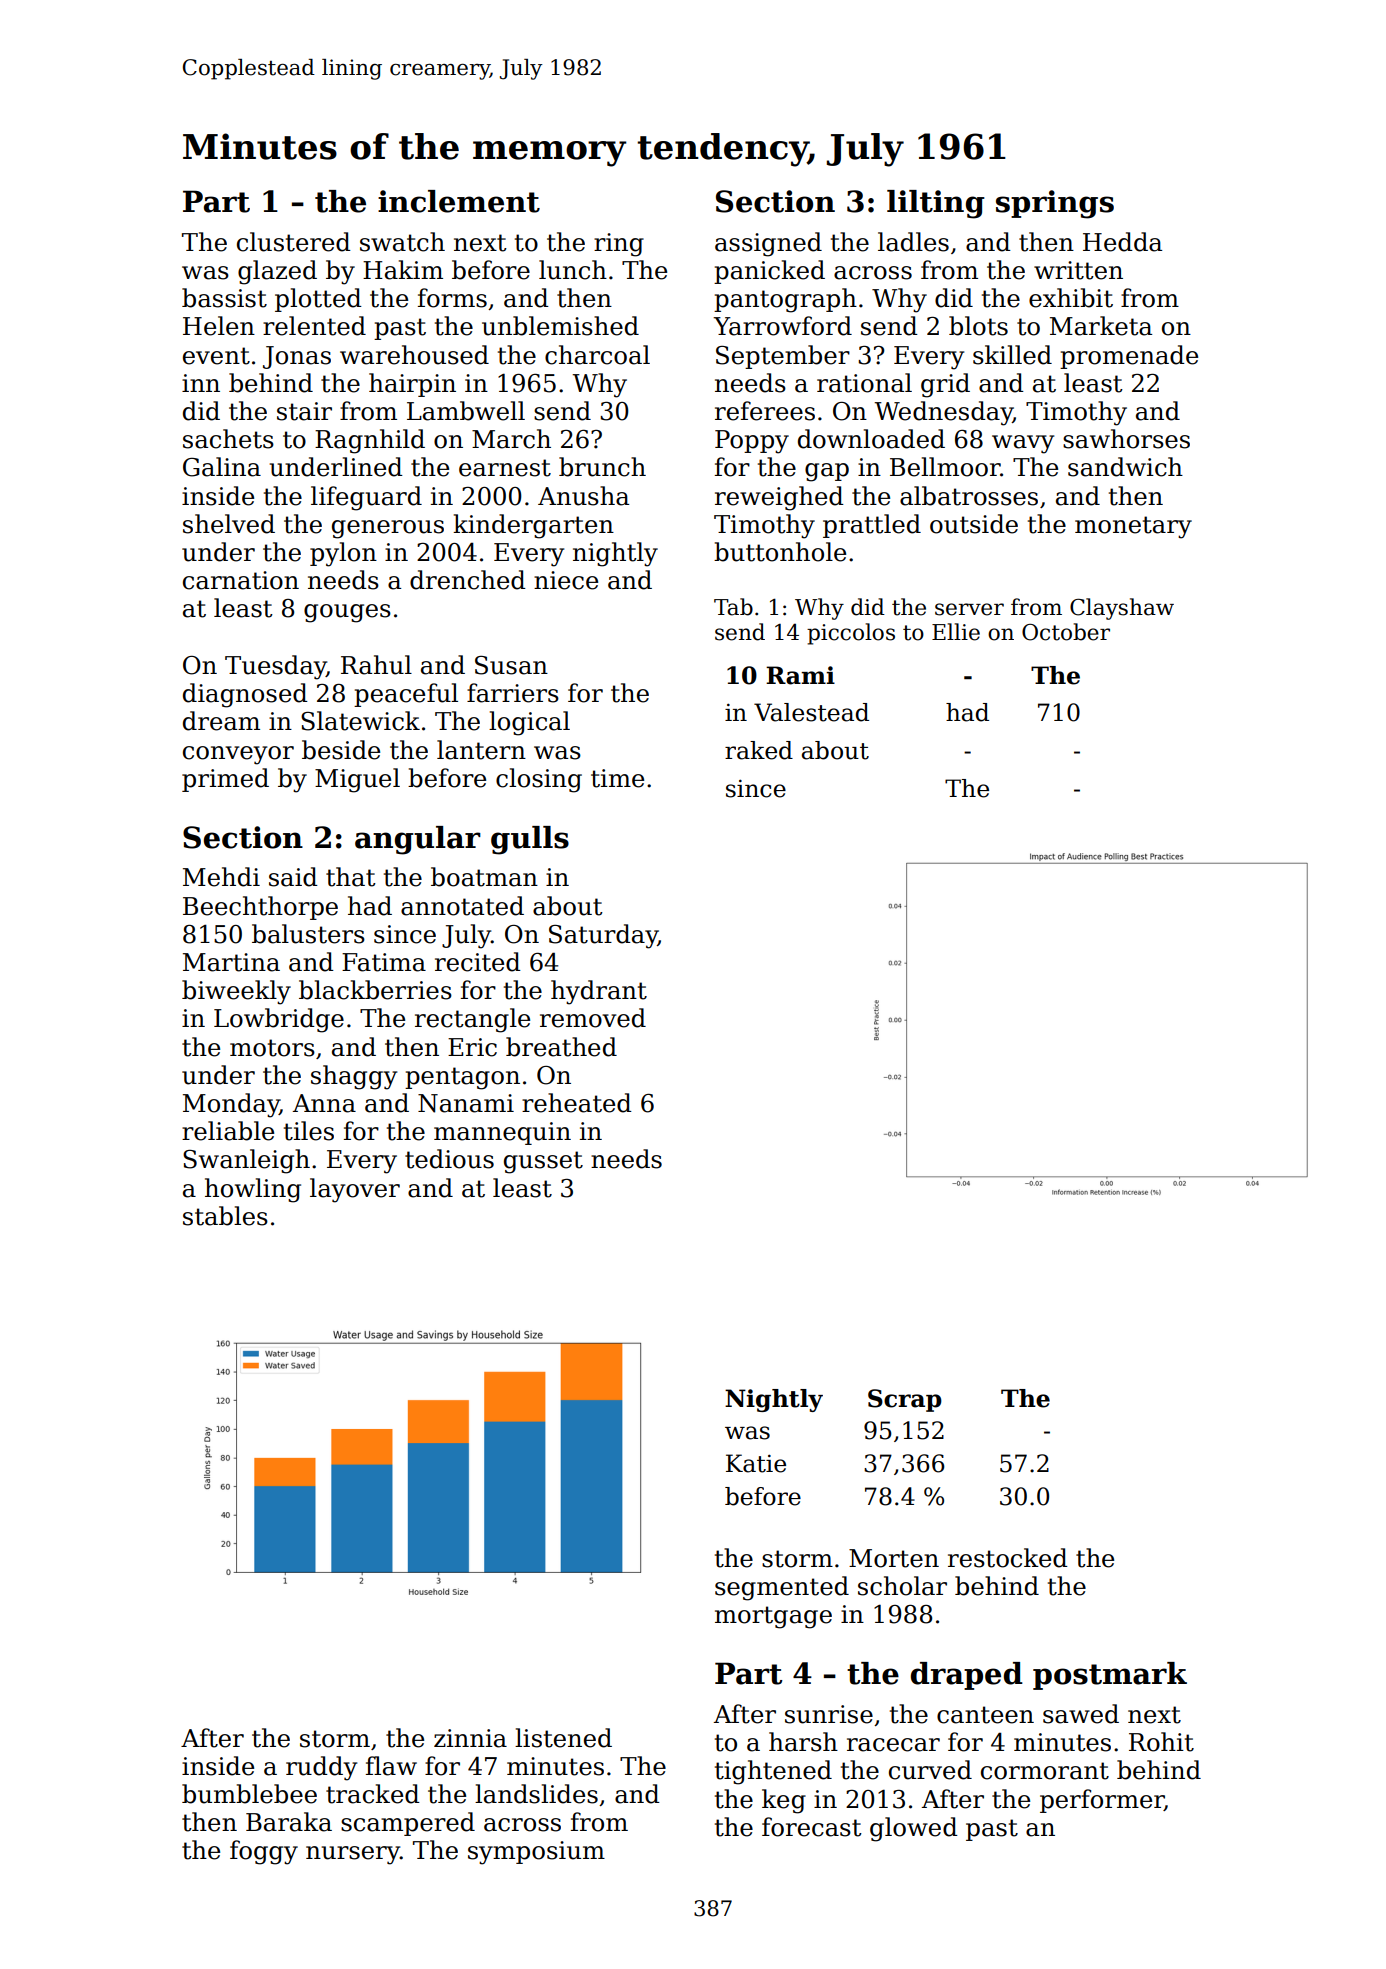  I want to click on Katie, so click(756, 1463).
